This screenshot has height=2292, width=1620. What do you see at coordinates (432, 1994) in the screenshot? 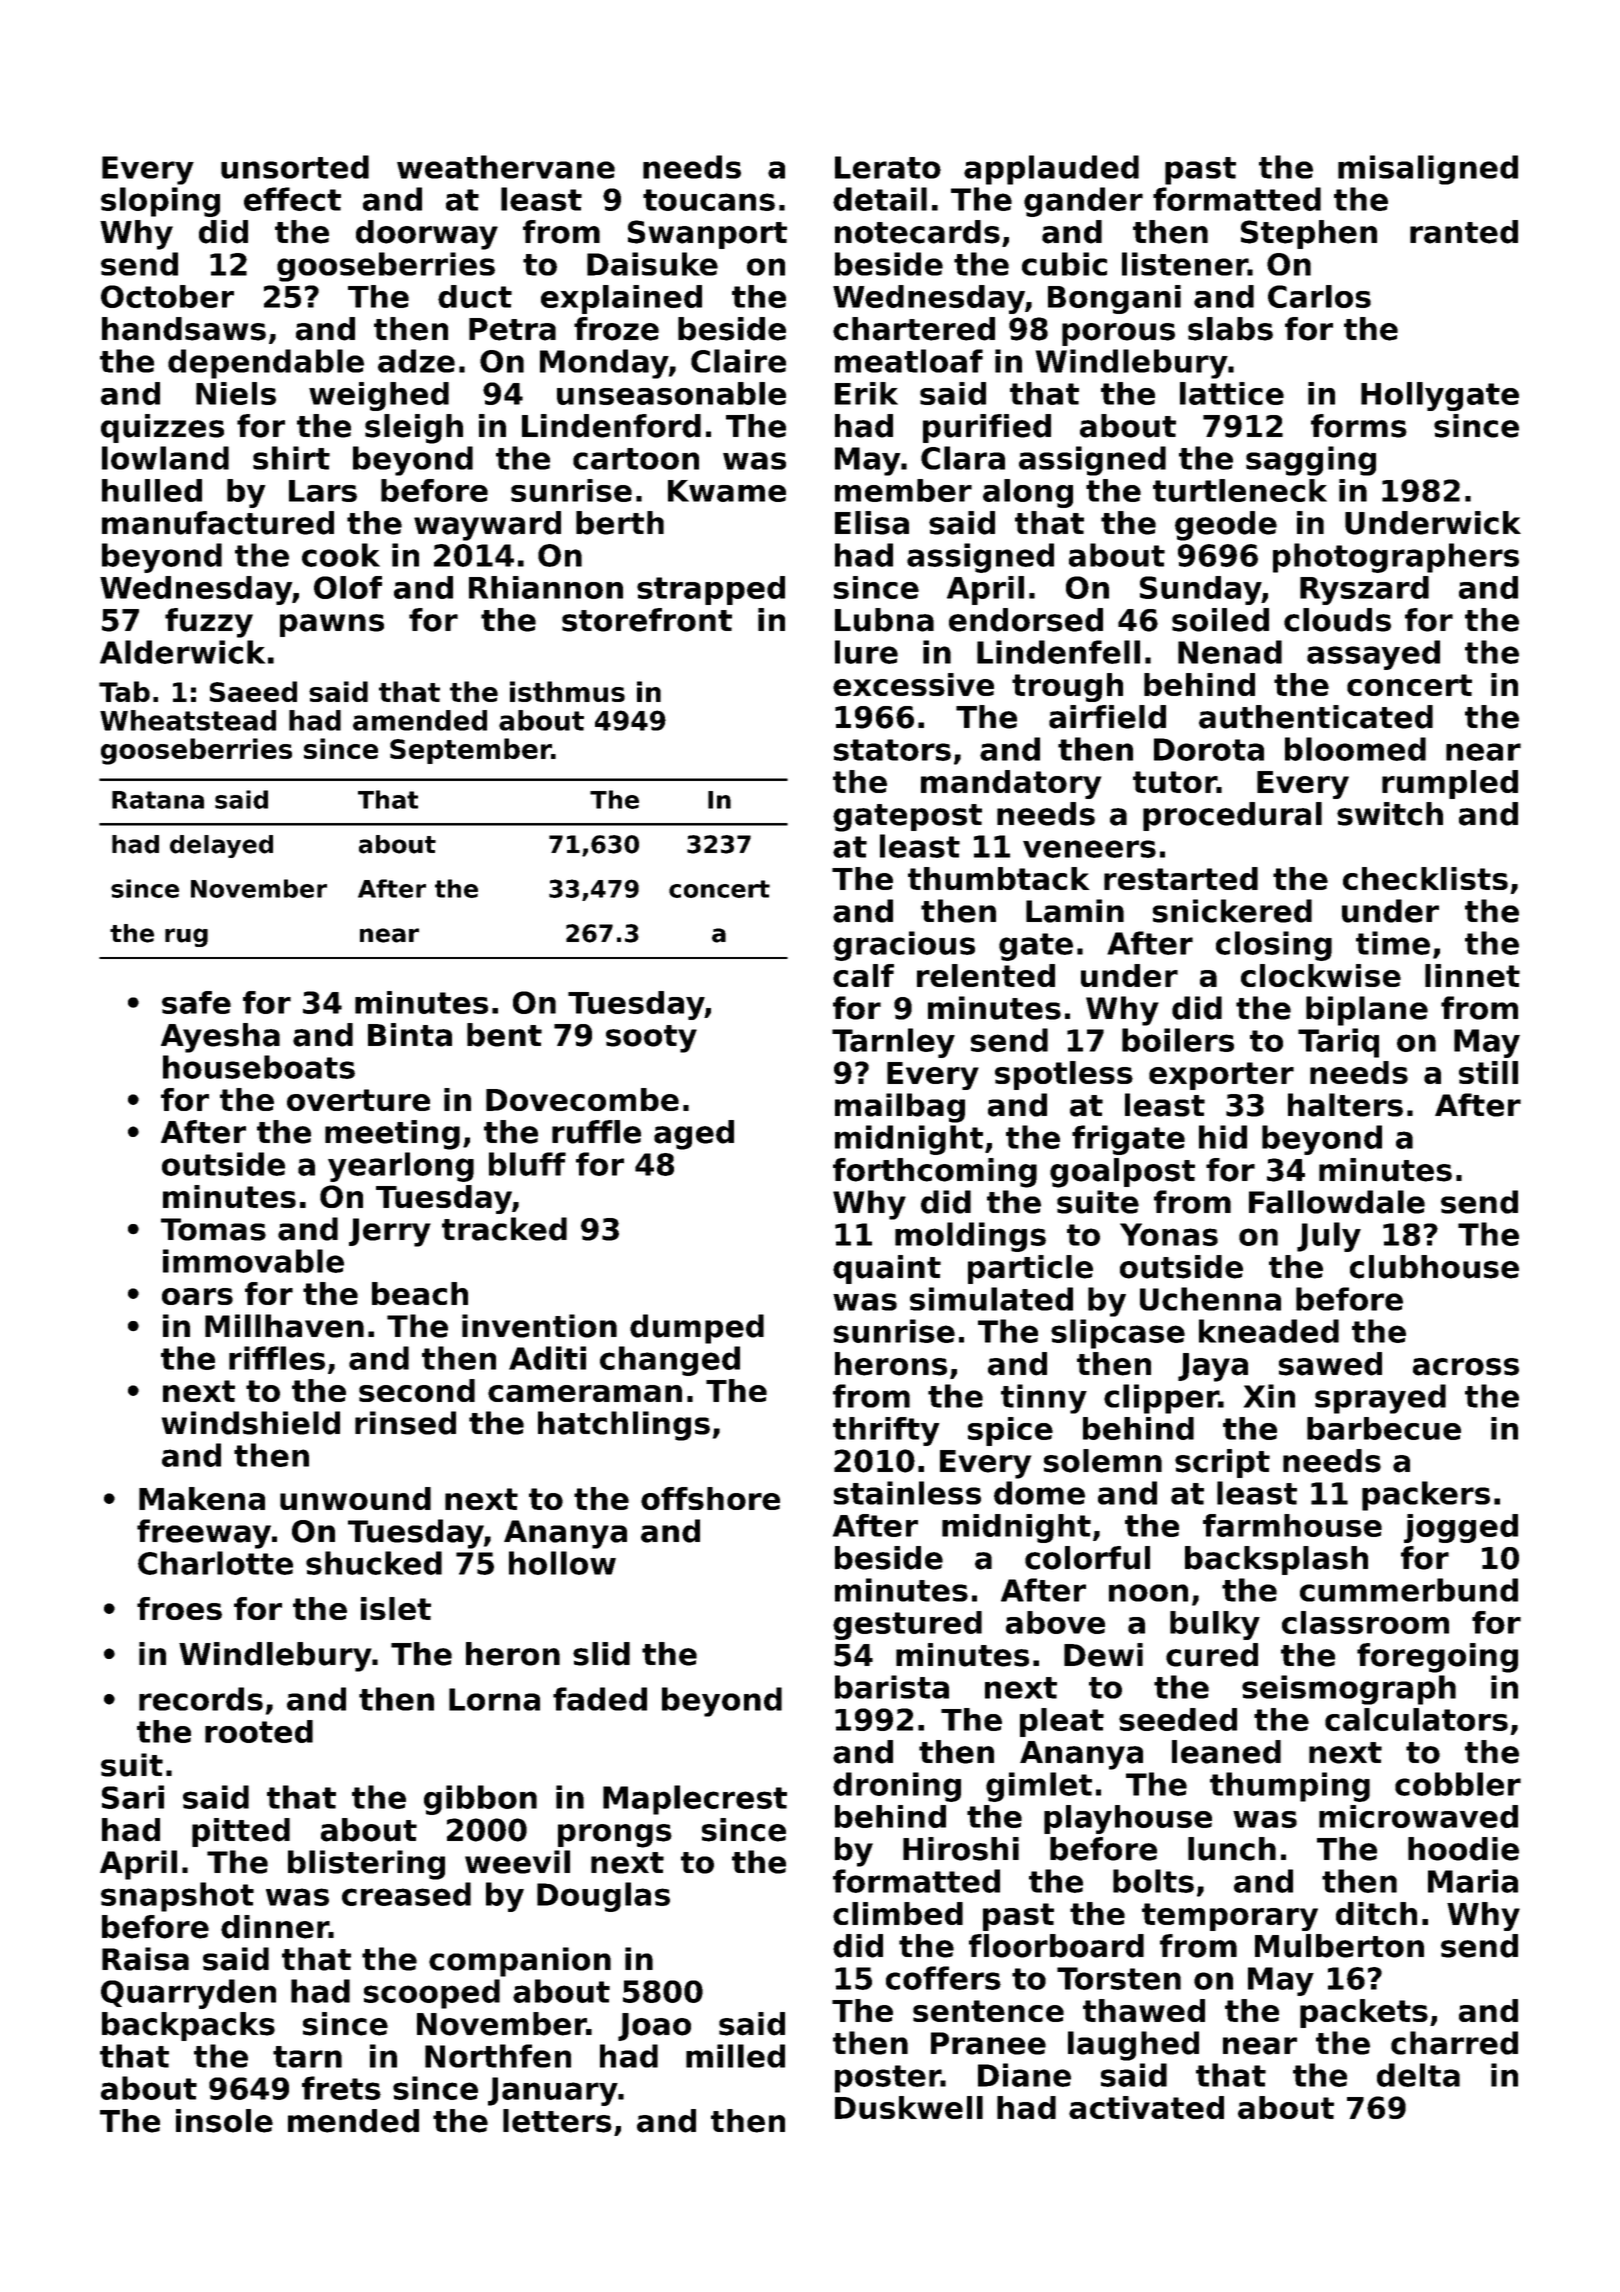
I see `scooped` at bounding box center [432, 1994].
